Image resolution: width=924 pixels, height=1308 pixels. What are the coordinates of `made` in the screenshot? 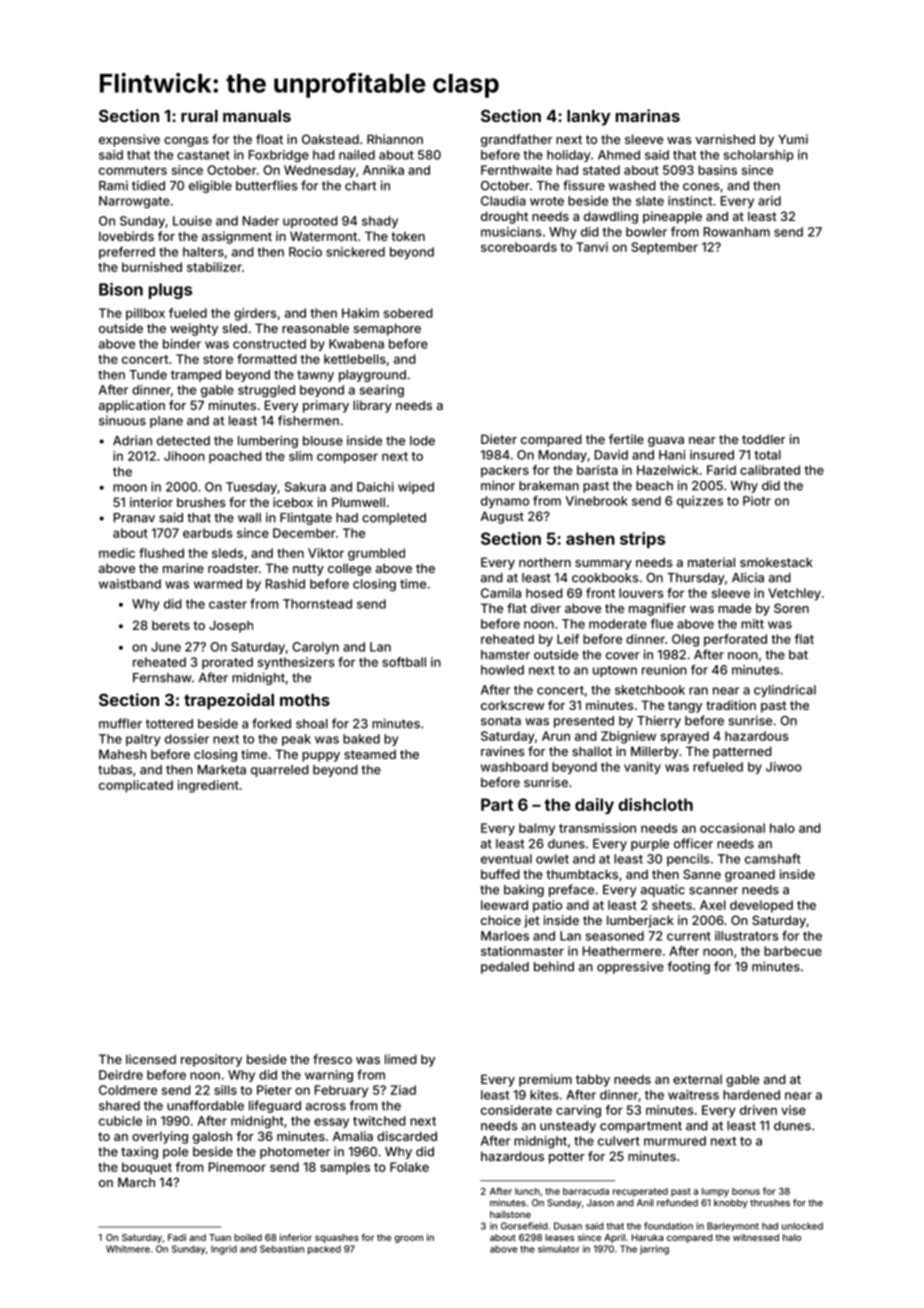 It's located at (734, 608).
